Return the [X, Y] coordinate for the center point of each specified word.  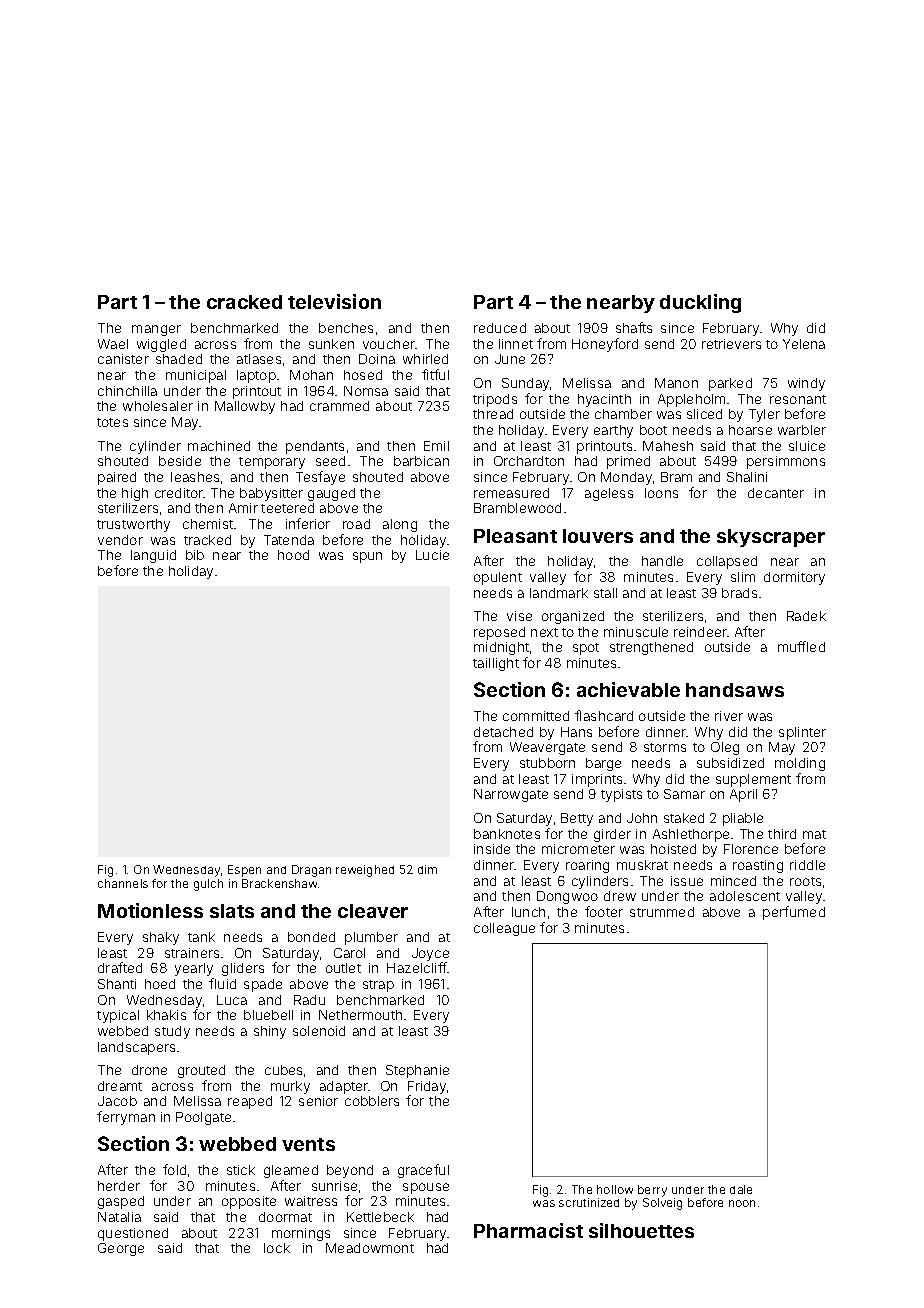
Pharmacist [528, 1230]
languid [153, 556]
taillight [496, 664]
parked [730, 384]
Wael [113, 344]
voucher [389, 344]
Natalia [119, 1217]
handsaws [735, 690]
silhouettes [641, 1230]
